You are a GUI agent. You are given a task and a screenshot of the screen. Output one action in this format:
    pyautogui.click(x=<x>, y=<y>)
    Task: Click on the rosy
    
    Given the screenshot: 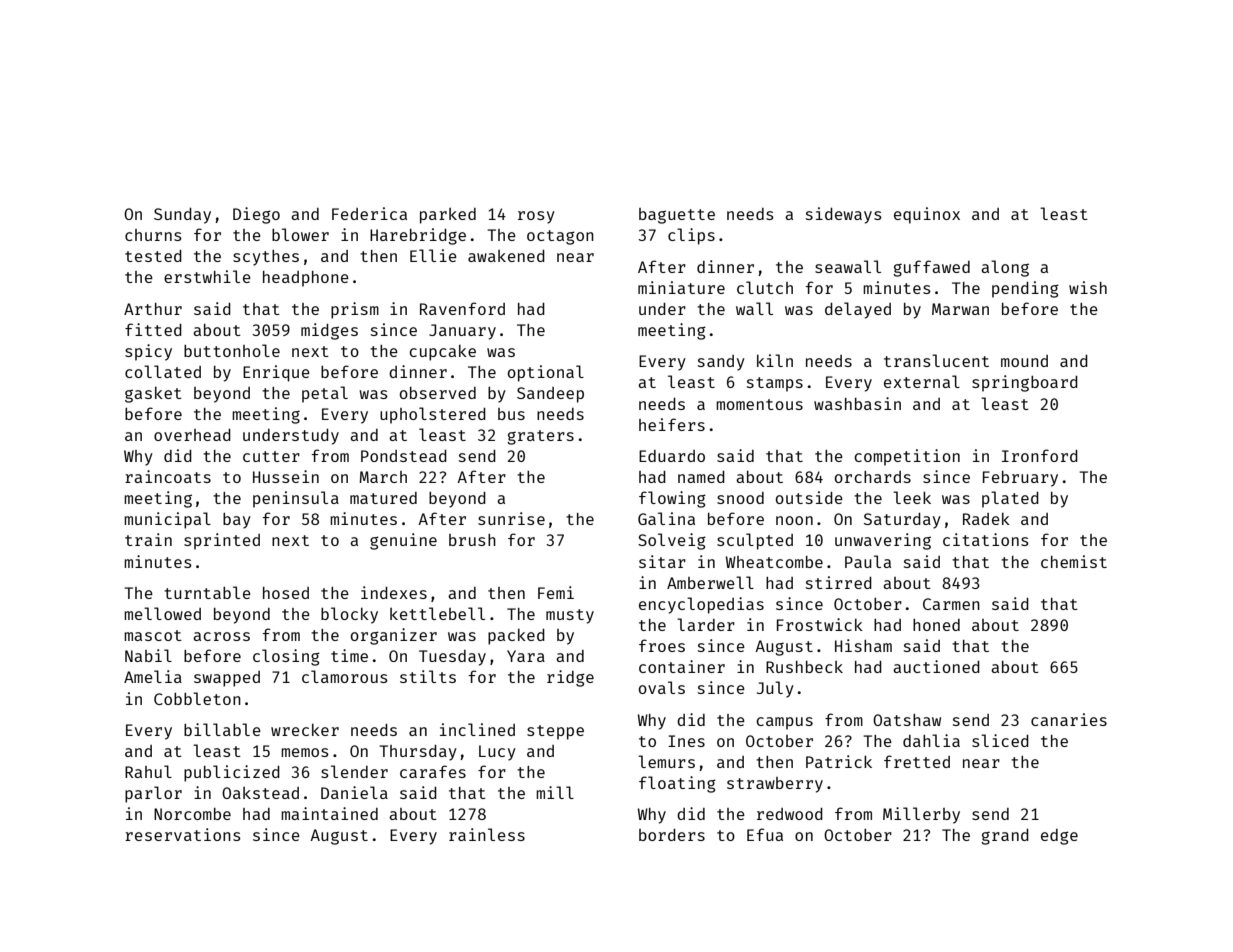 What is the action you would take?
    pyautogui.click(x=536, y=217)
